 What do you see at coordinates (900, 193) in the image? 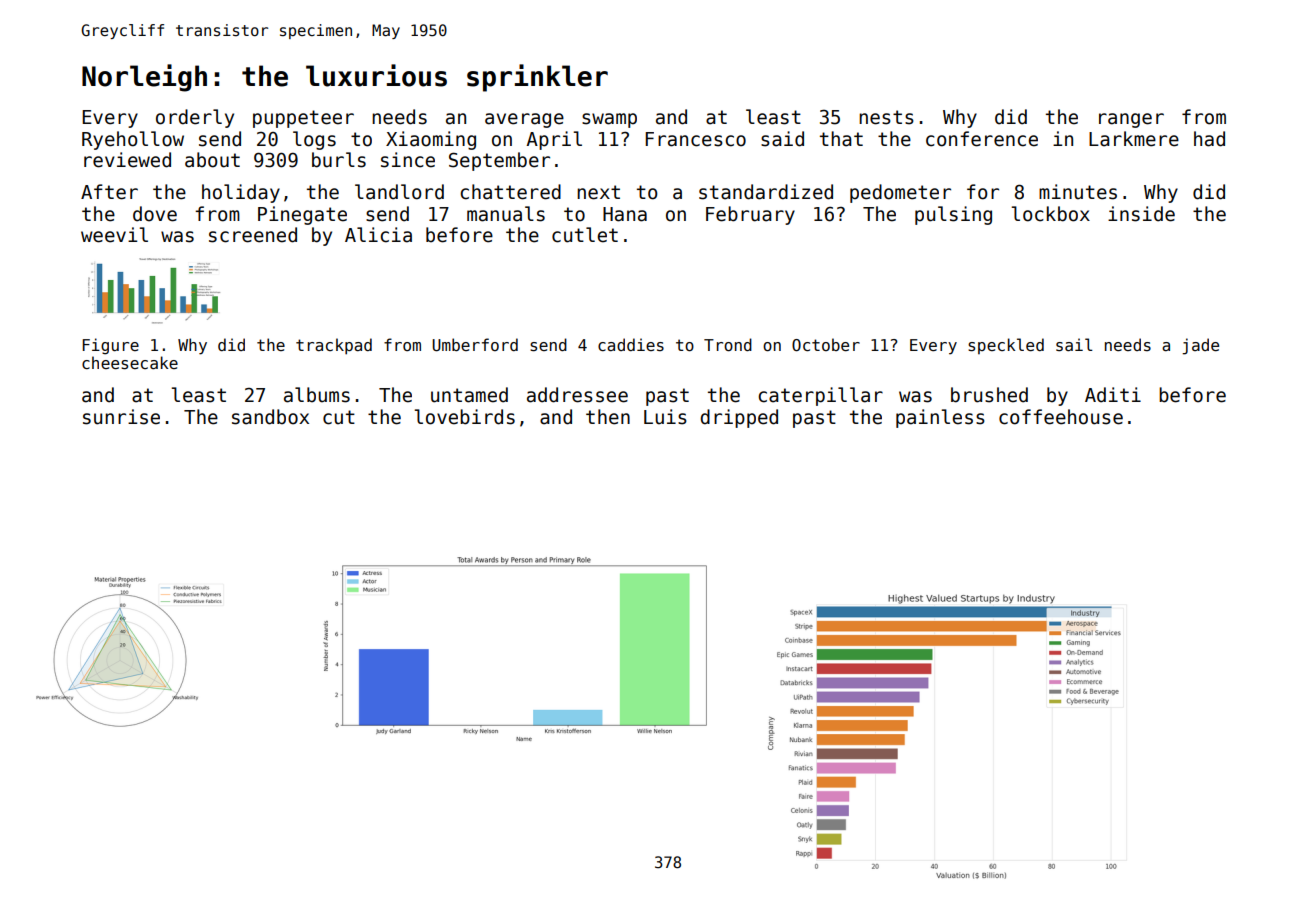
I see `pedometer` at bounding box center [900, 193].
